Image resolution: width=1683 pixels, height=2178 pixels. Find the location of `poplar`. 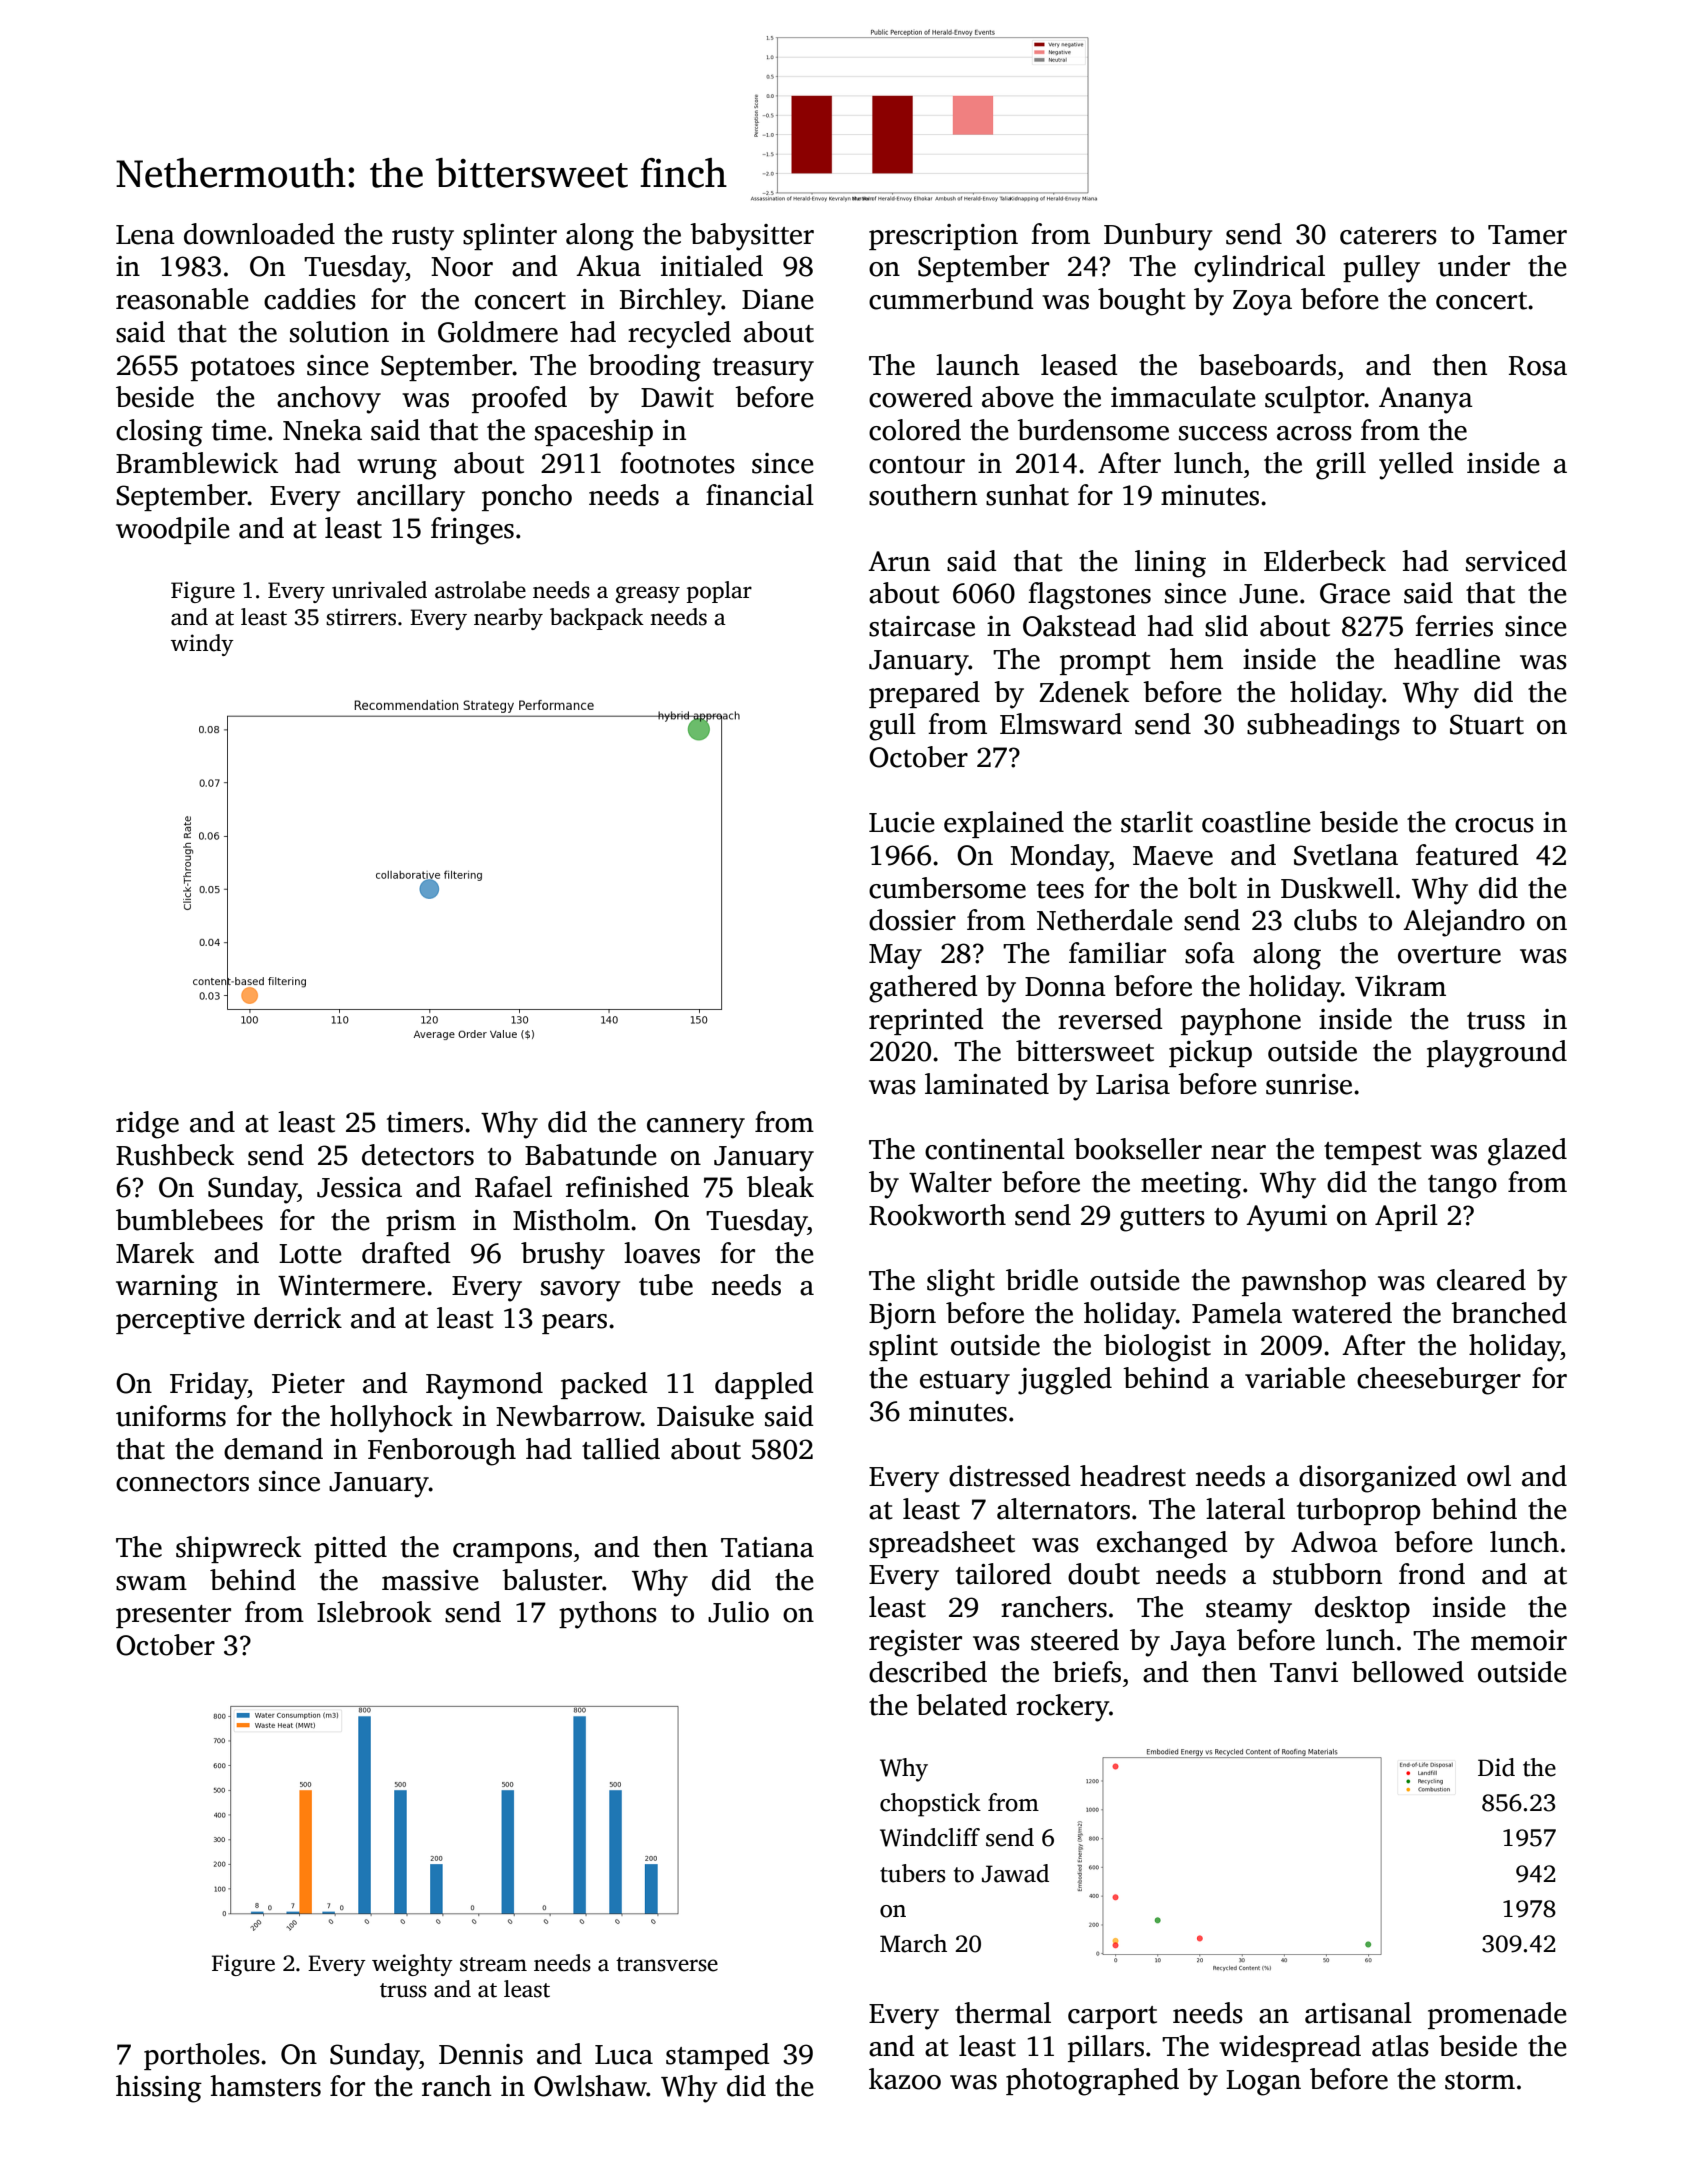

poplar is located at coordinates (719, 592).
